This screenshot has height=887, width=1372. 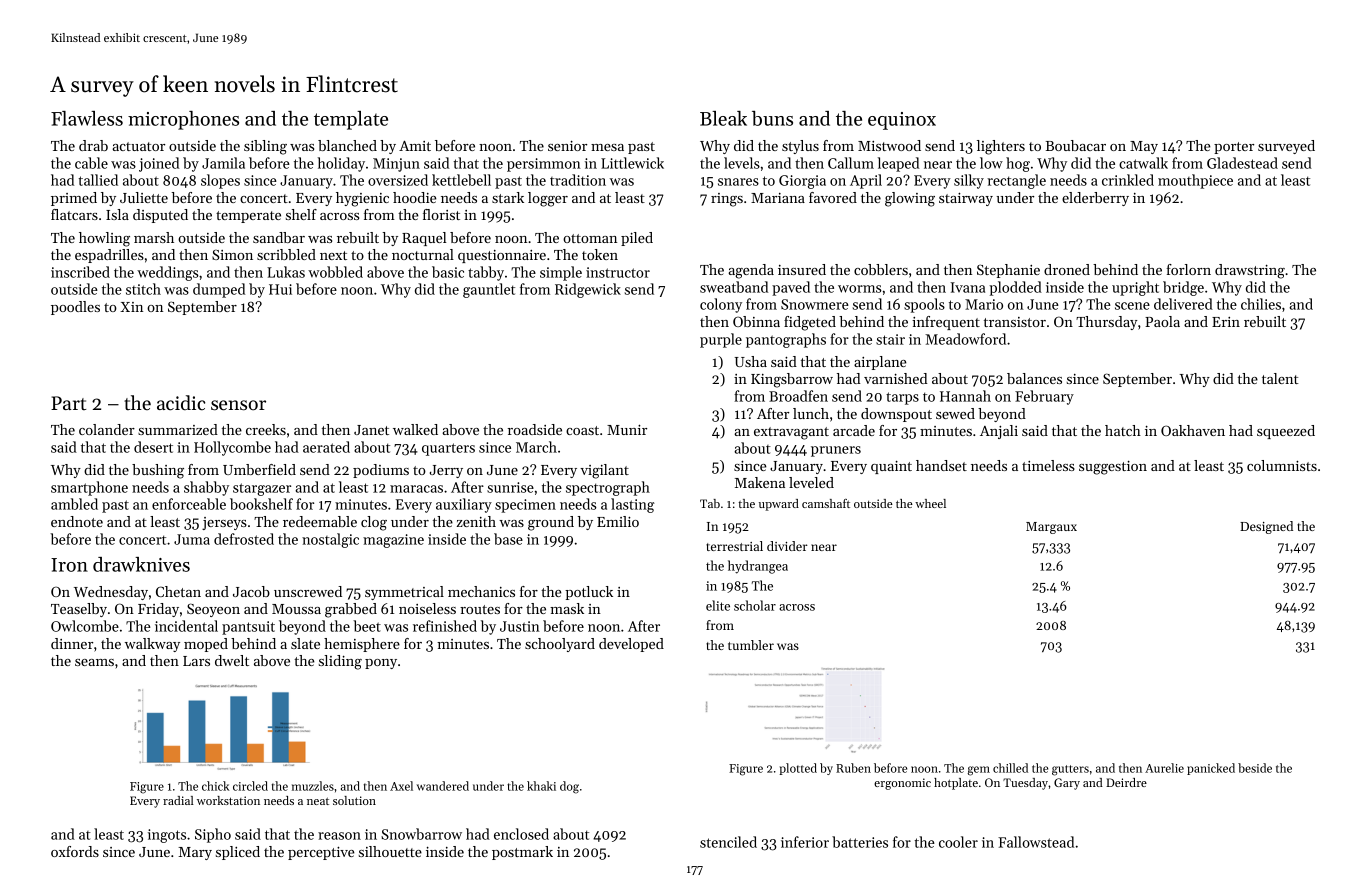 I want to click on elderberry, so click(x=1095, y=199).
